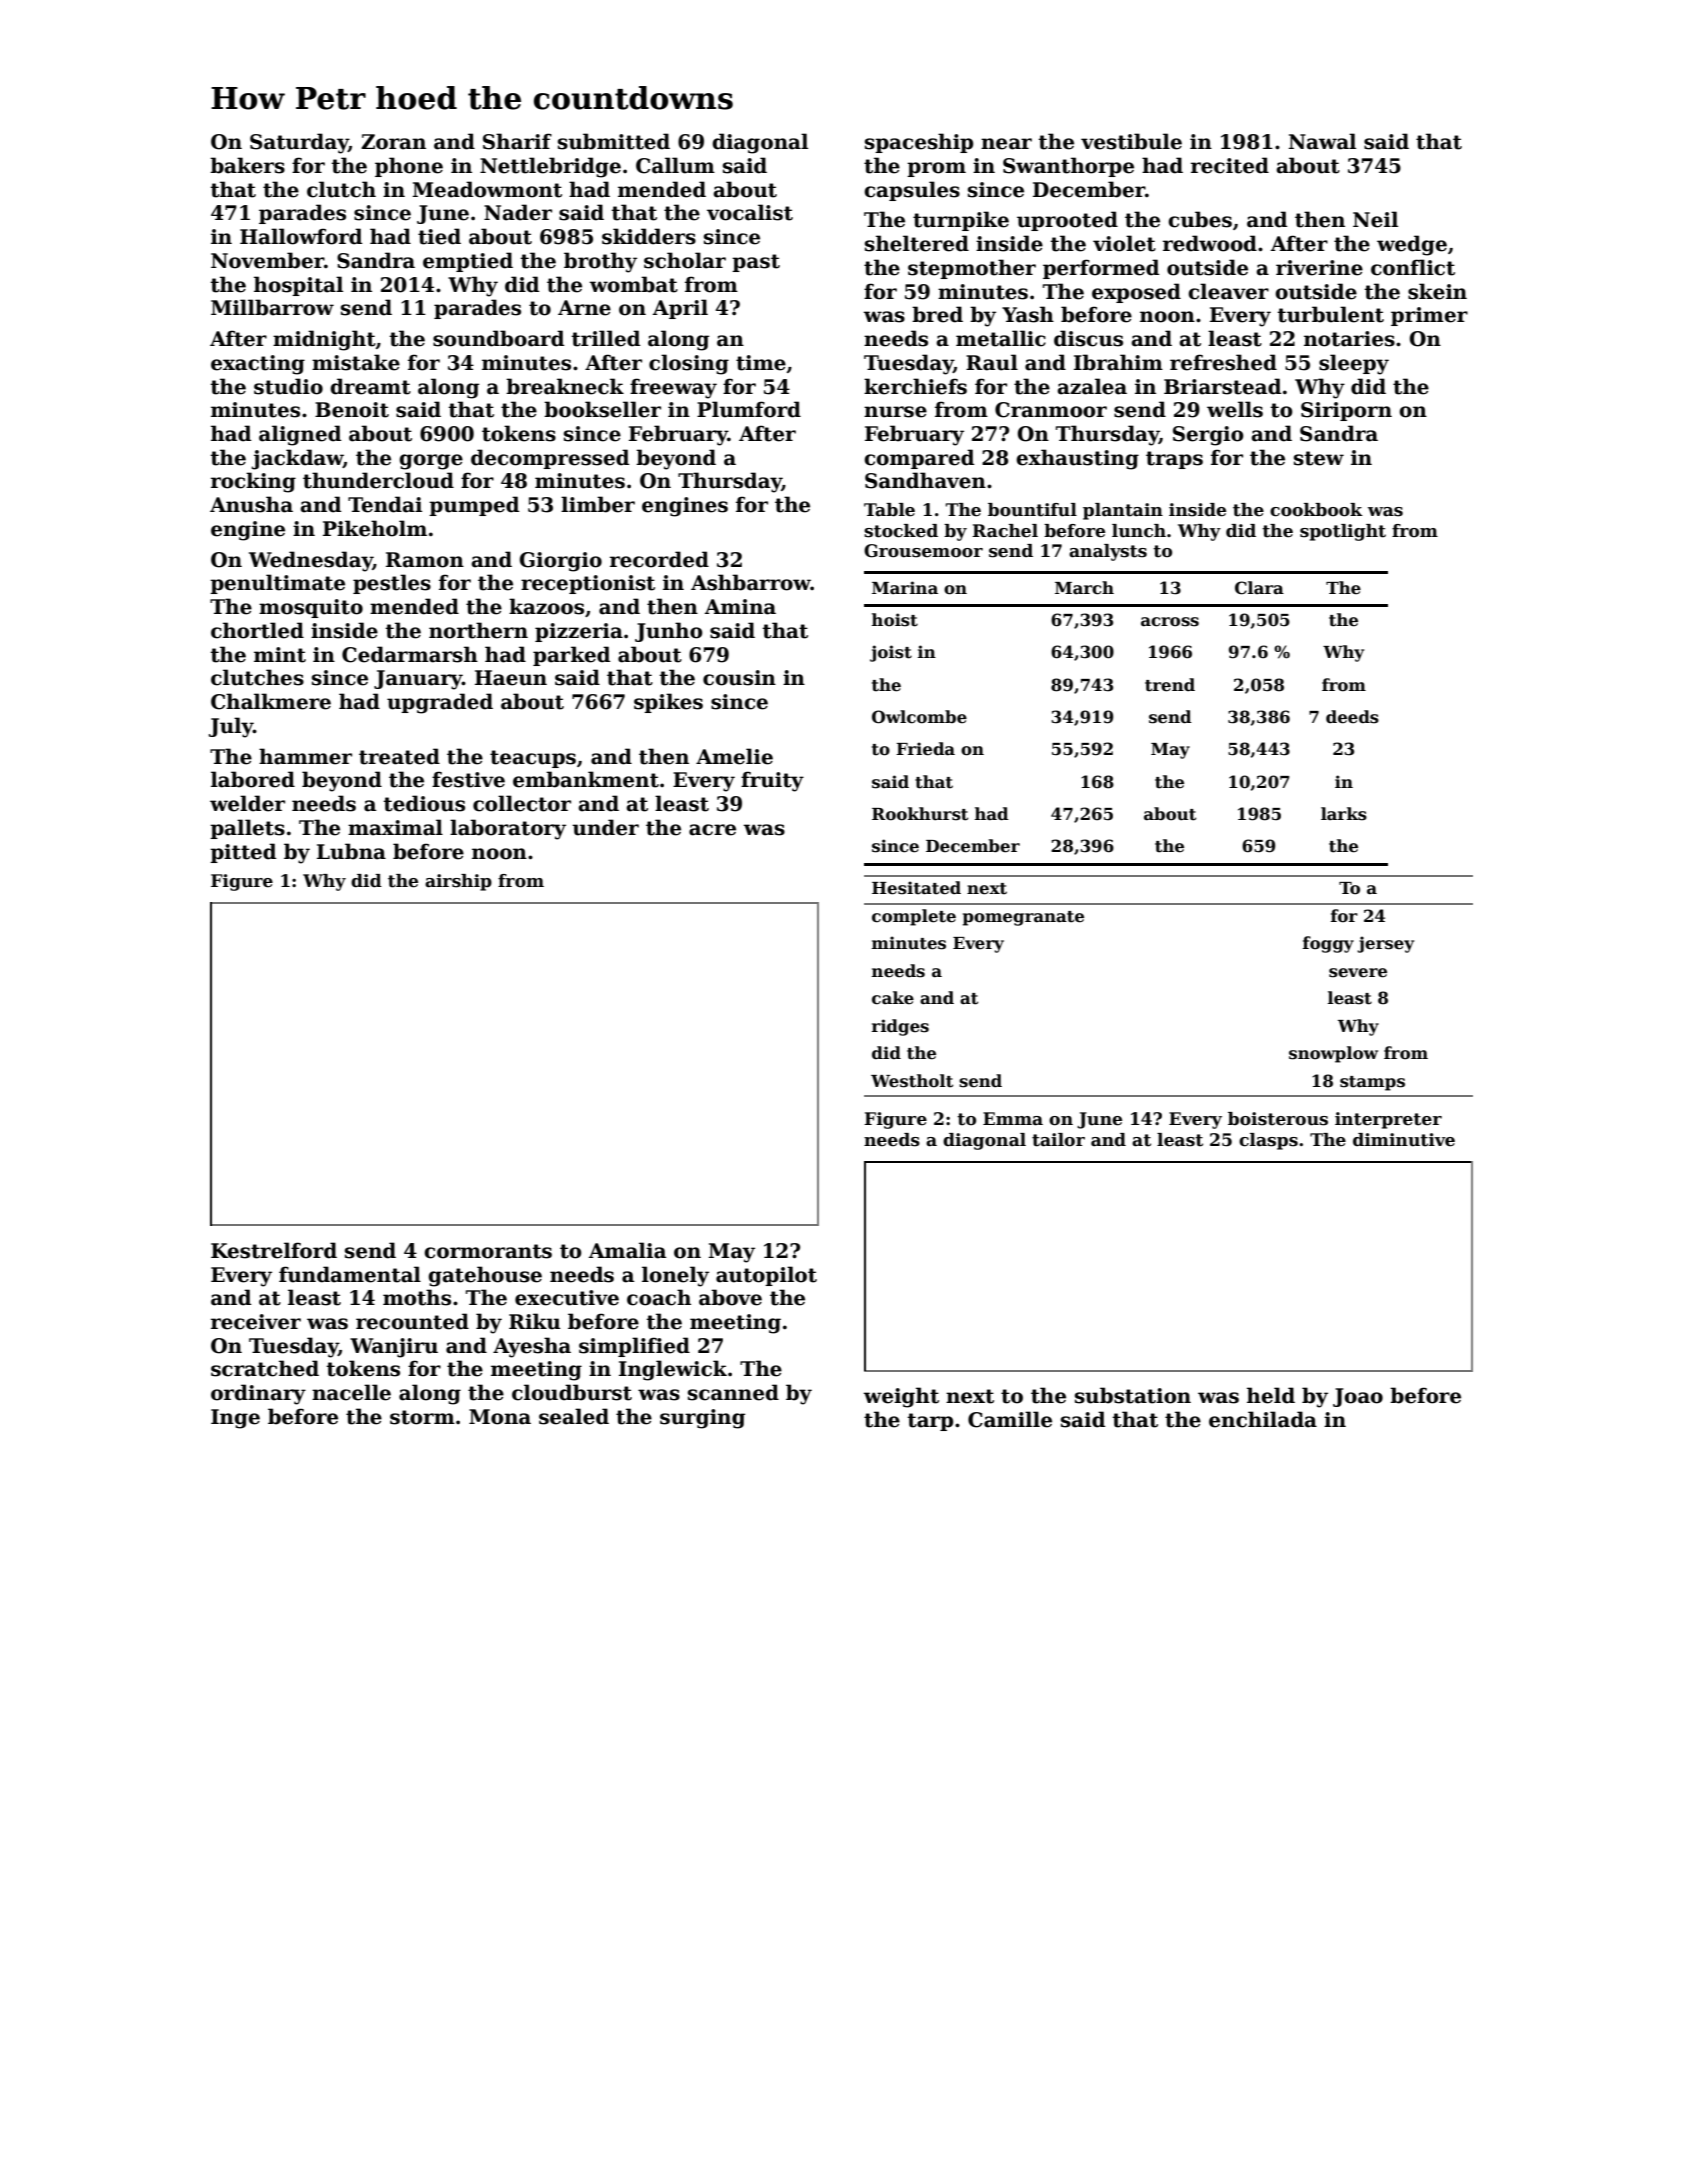 This image has width=1683, height=2178. I want to click on Frieda, so click(925, 749).
